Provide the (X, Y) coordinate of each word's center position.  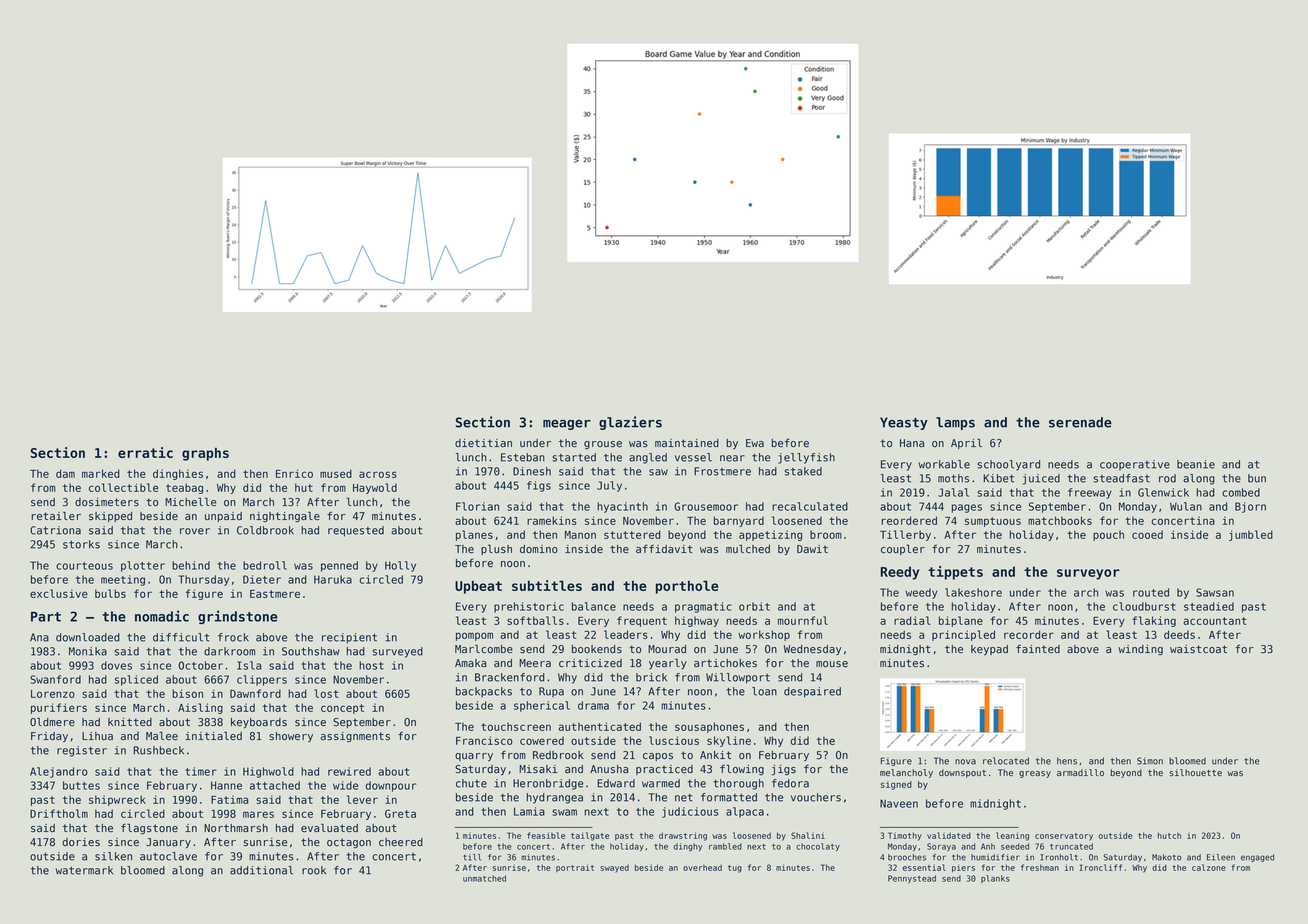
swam (564, 812)
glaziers (630, 423)
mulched (748, 549)
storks (81, 544)
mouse (832, 664)
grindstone (238, 617)
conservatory (1064, 837)
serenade (1080, 422)
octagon (349, 843)
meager (567, 425)
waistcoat (1198, 649)
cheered (401, 842)
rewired (349, 771)
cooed (1147, 534)
